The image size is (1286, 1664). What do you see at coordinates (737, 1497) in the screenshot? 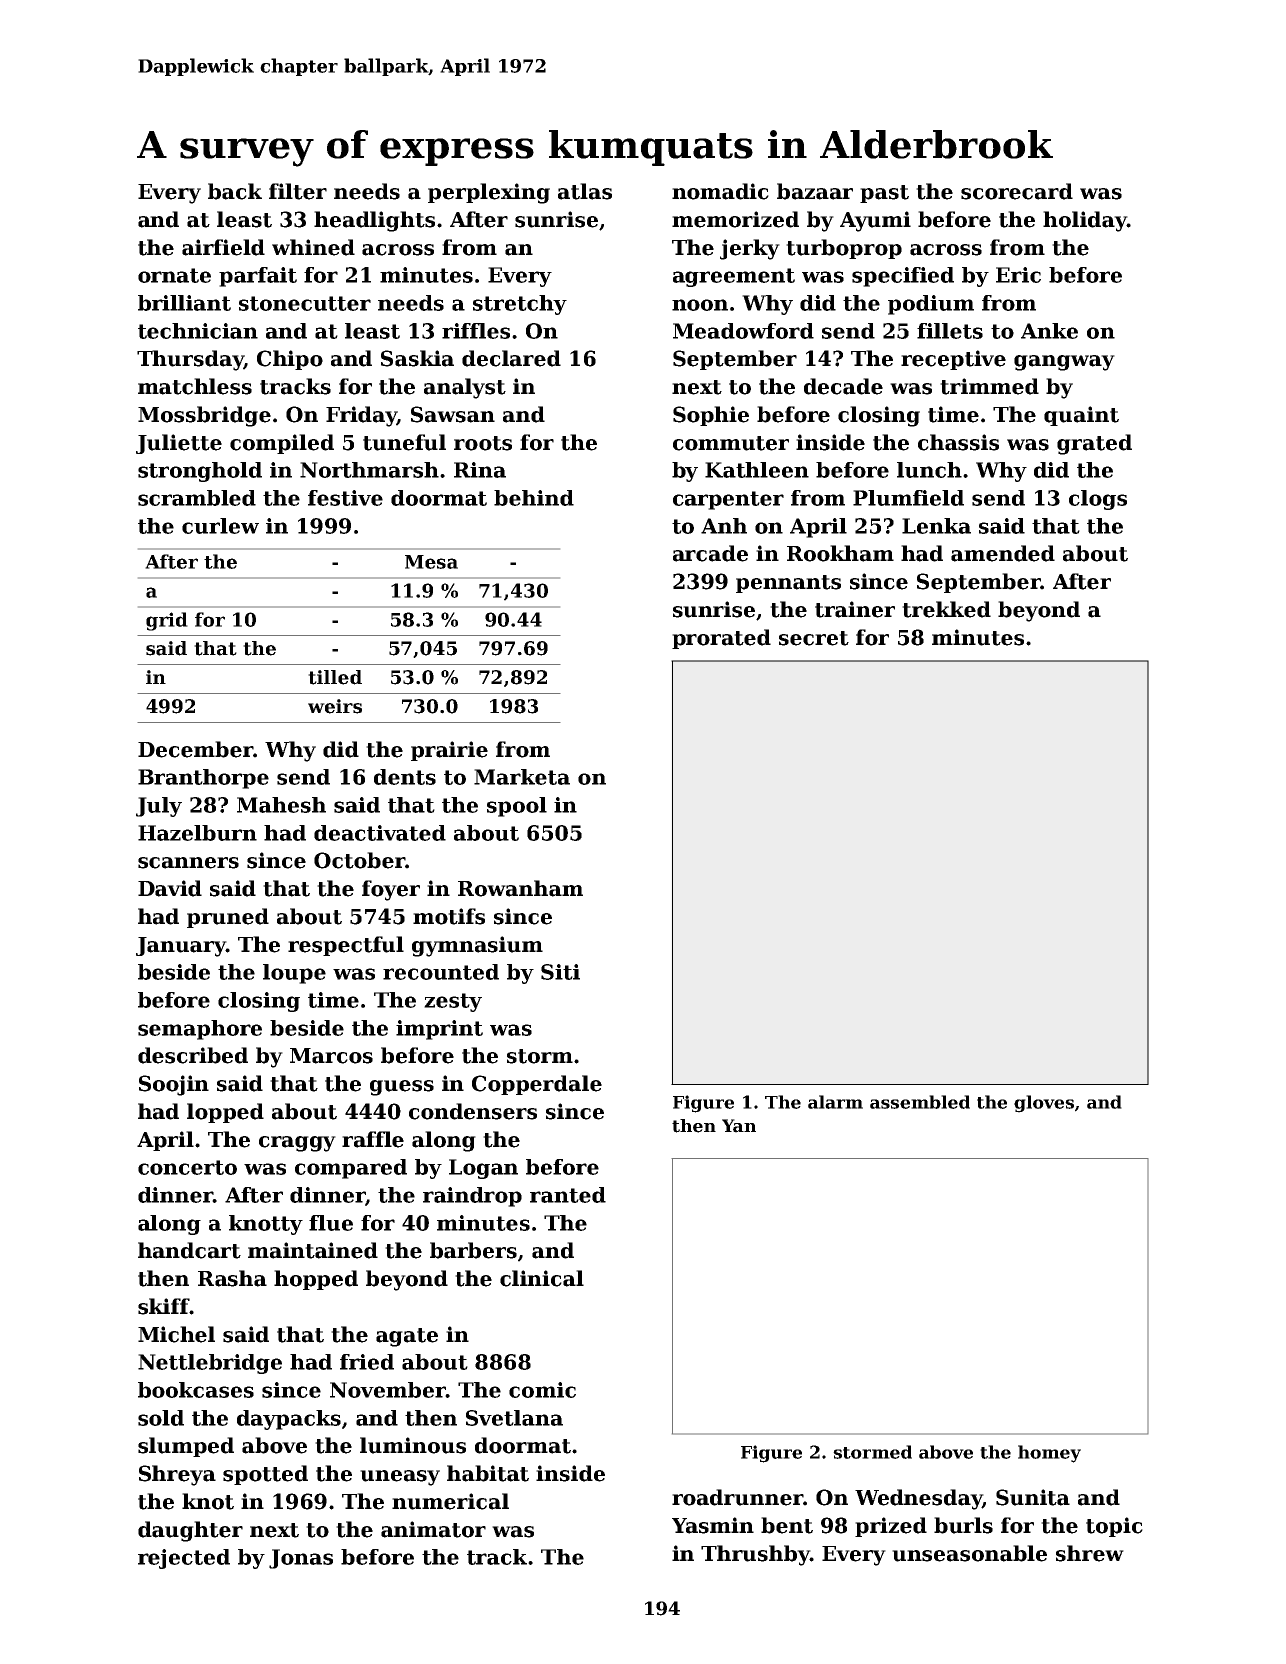
I see `roadrunner` at bounding box center [737, 1497].
